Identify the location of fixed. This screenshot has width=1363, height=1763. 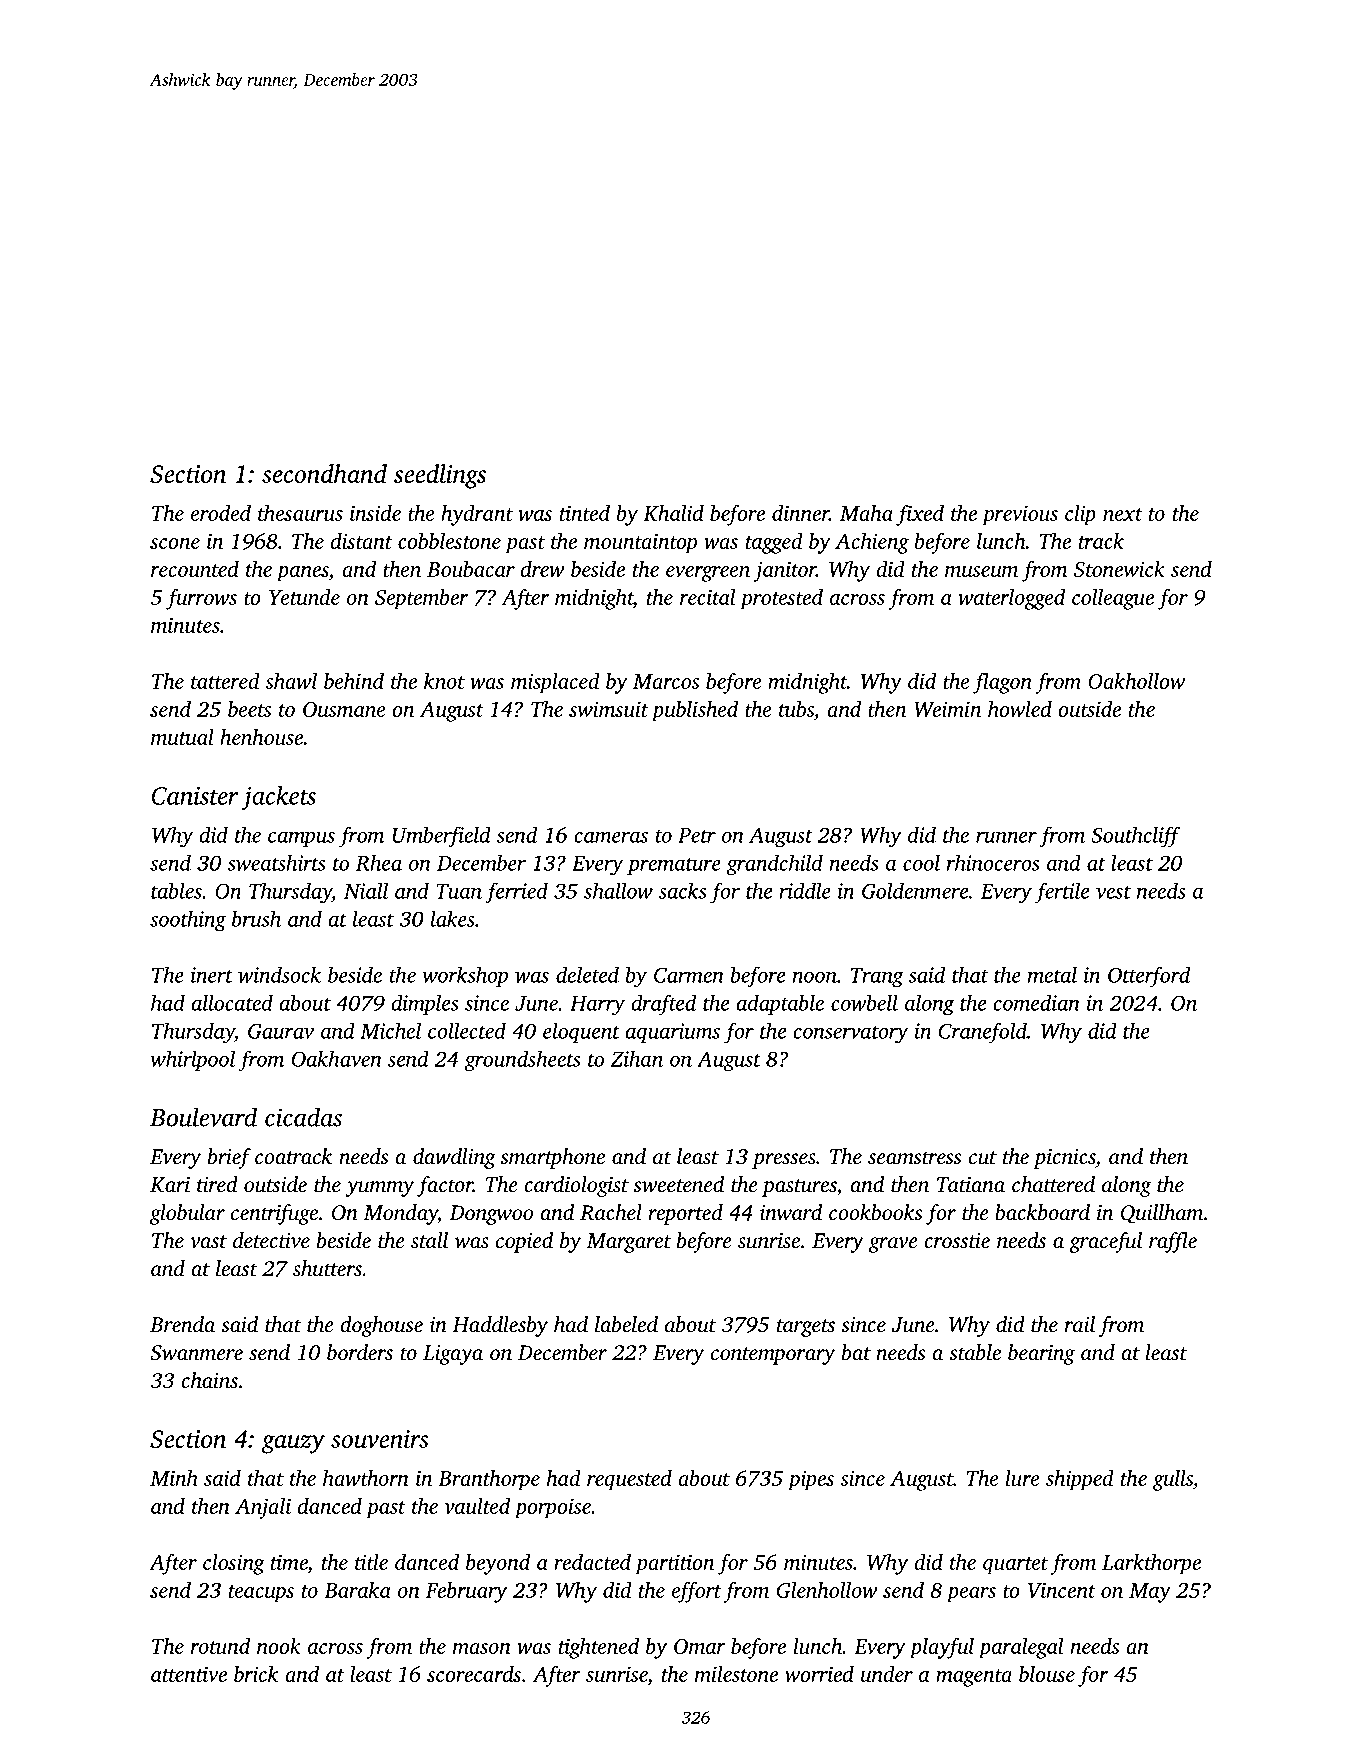
(920, 515).
